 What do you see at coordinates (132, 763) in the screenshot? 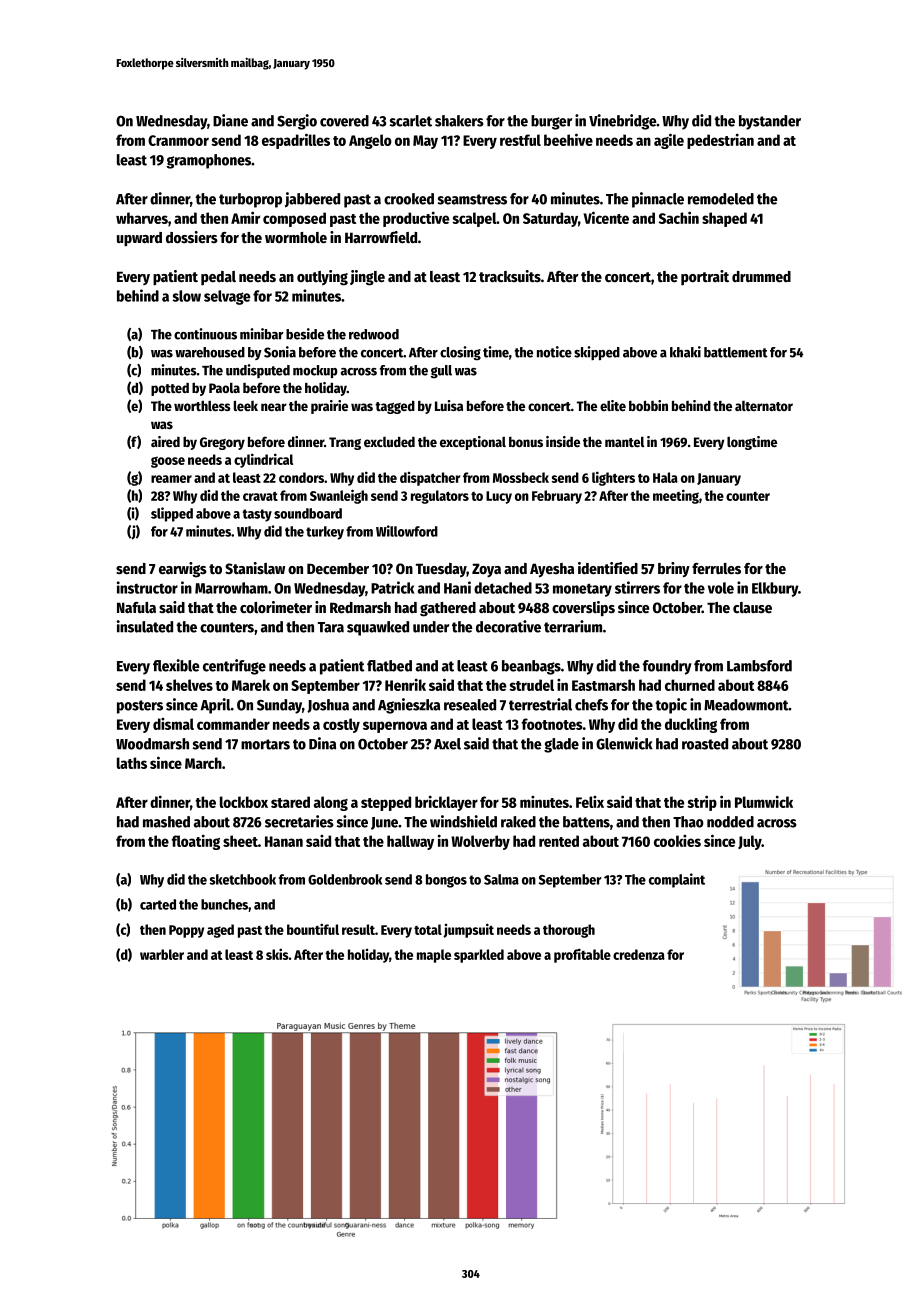
I see `laths` at bounding box center [132, 763].
